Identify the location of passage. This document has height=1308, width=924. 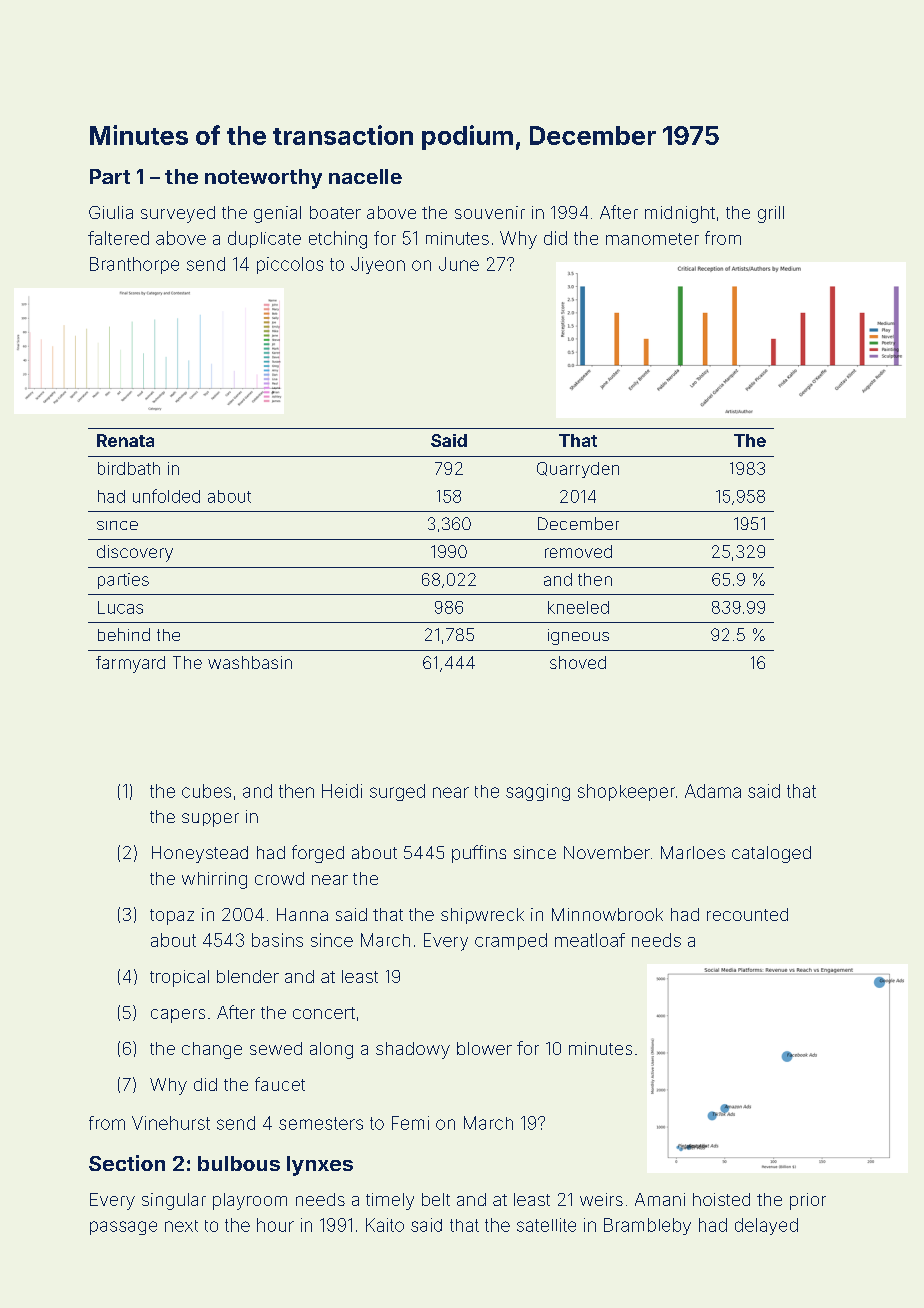
(123, 1228).
